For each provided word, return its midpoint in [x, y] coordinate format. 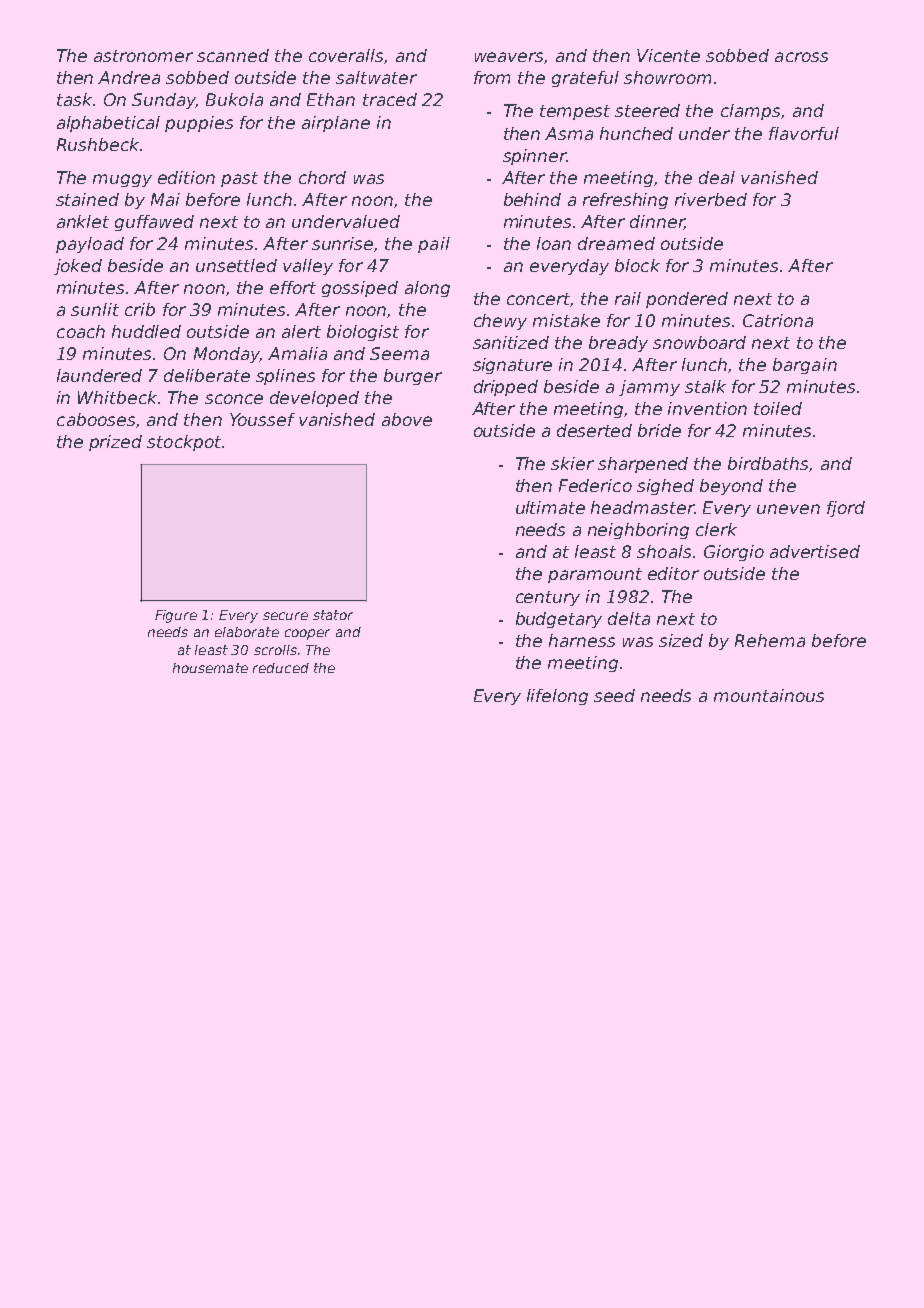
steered [647, 110]
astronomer [143, 56]
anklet [83, 221]
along [427, 289]
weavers [509, 57]
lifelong [557, 697]
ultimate [550, 507]
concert [539, 300]
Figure [176, 616]
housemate [210, 668]
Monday [227, 355]
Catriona [778, 320]
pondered [687, 300]
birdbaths [768, 463]
